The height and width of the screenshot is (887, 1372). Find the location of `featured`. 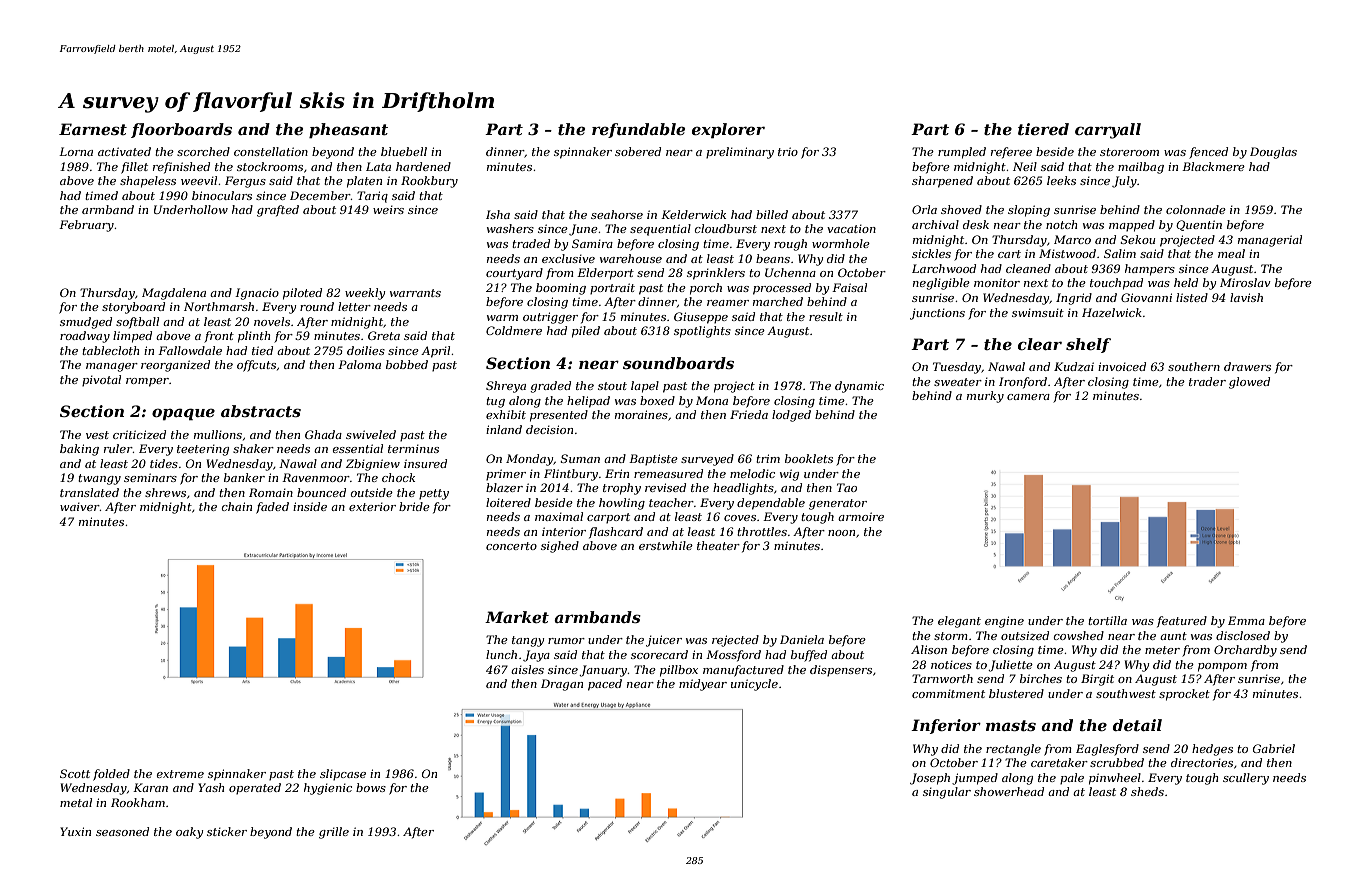

featured is located at coordinates (1182, 622).
